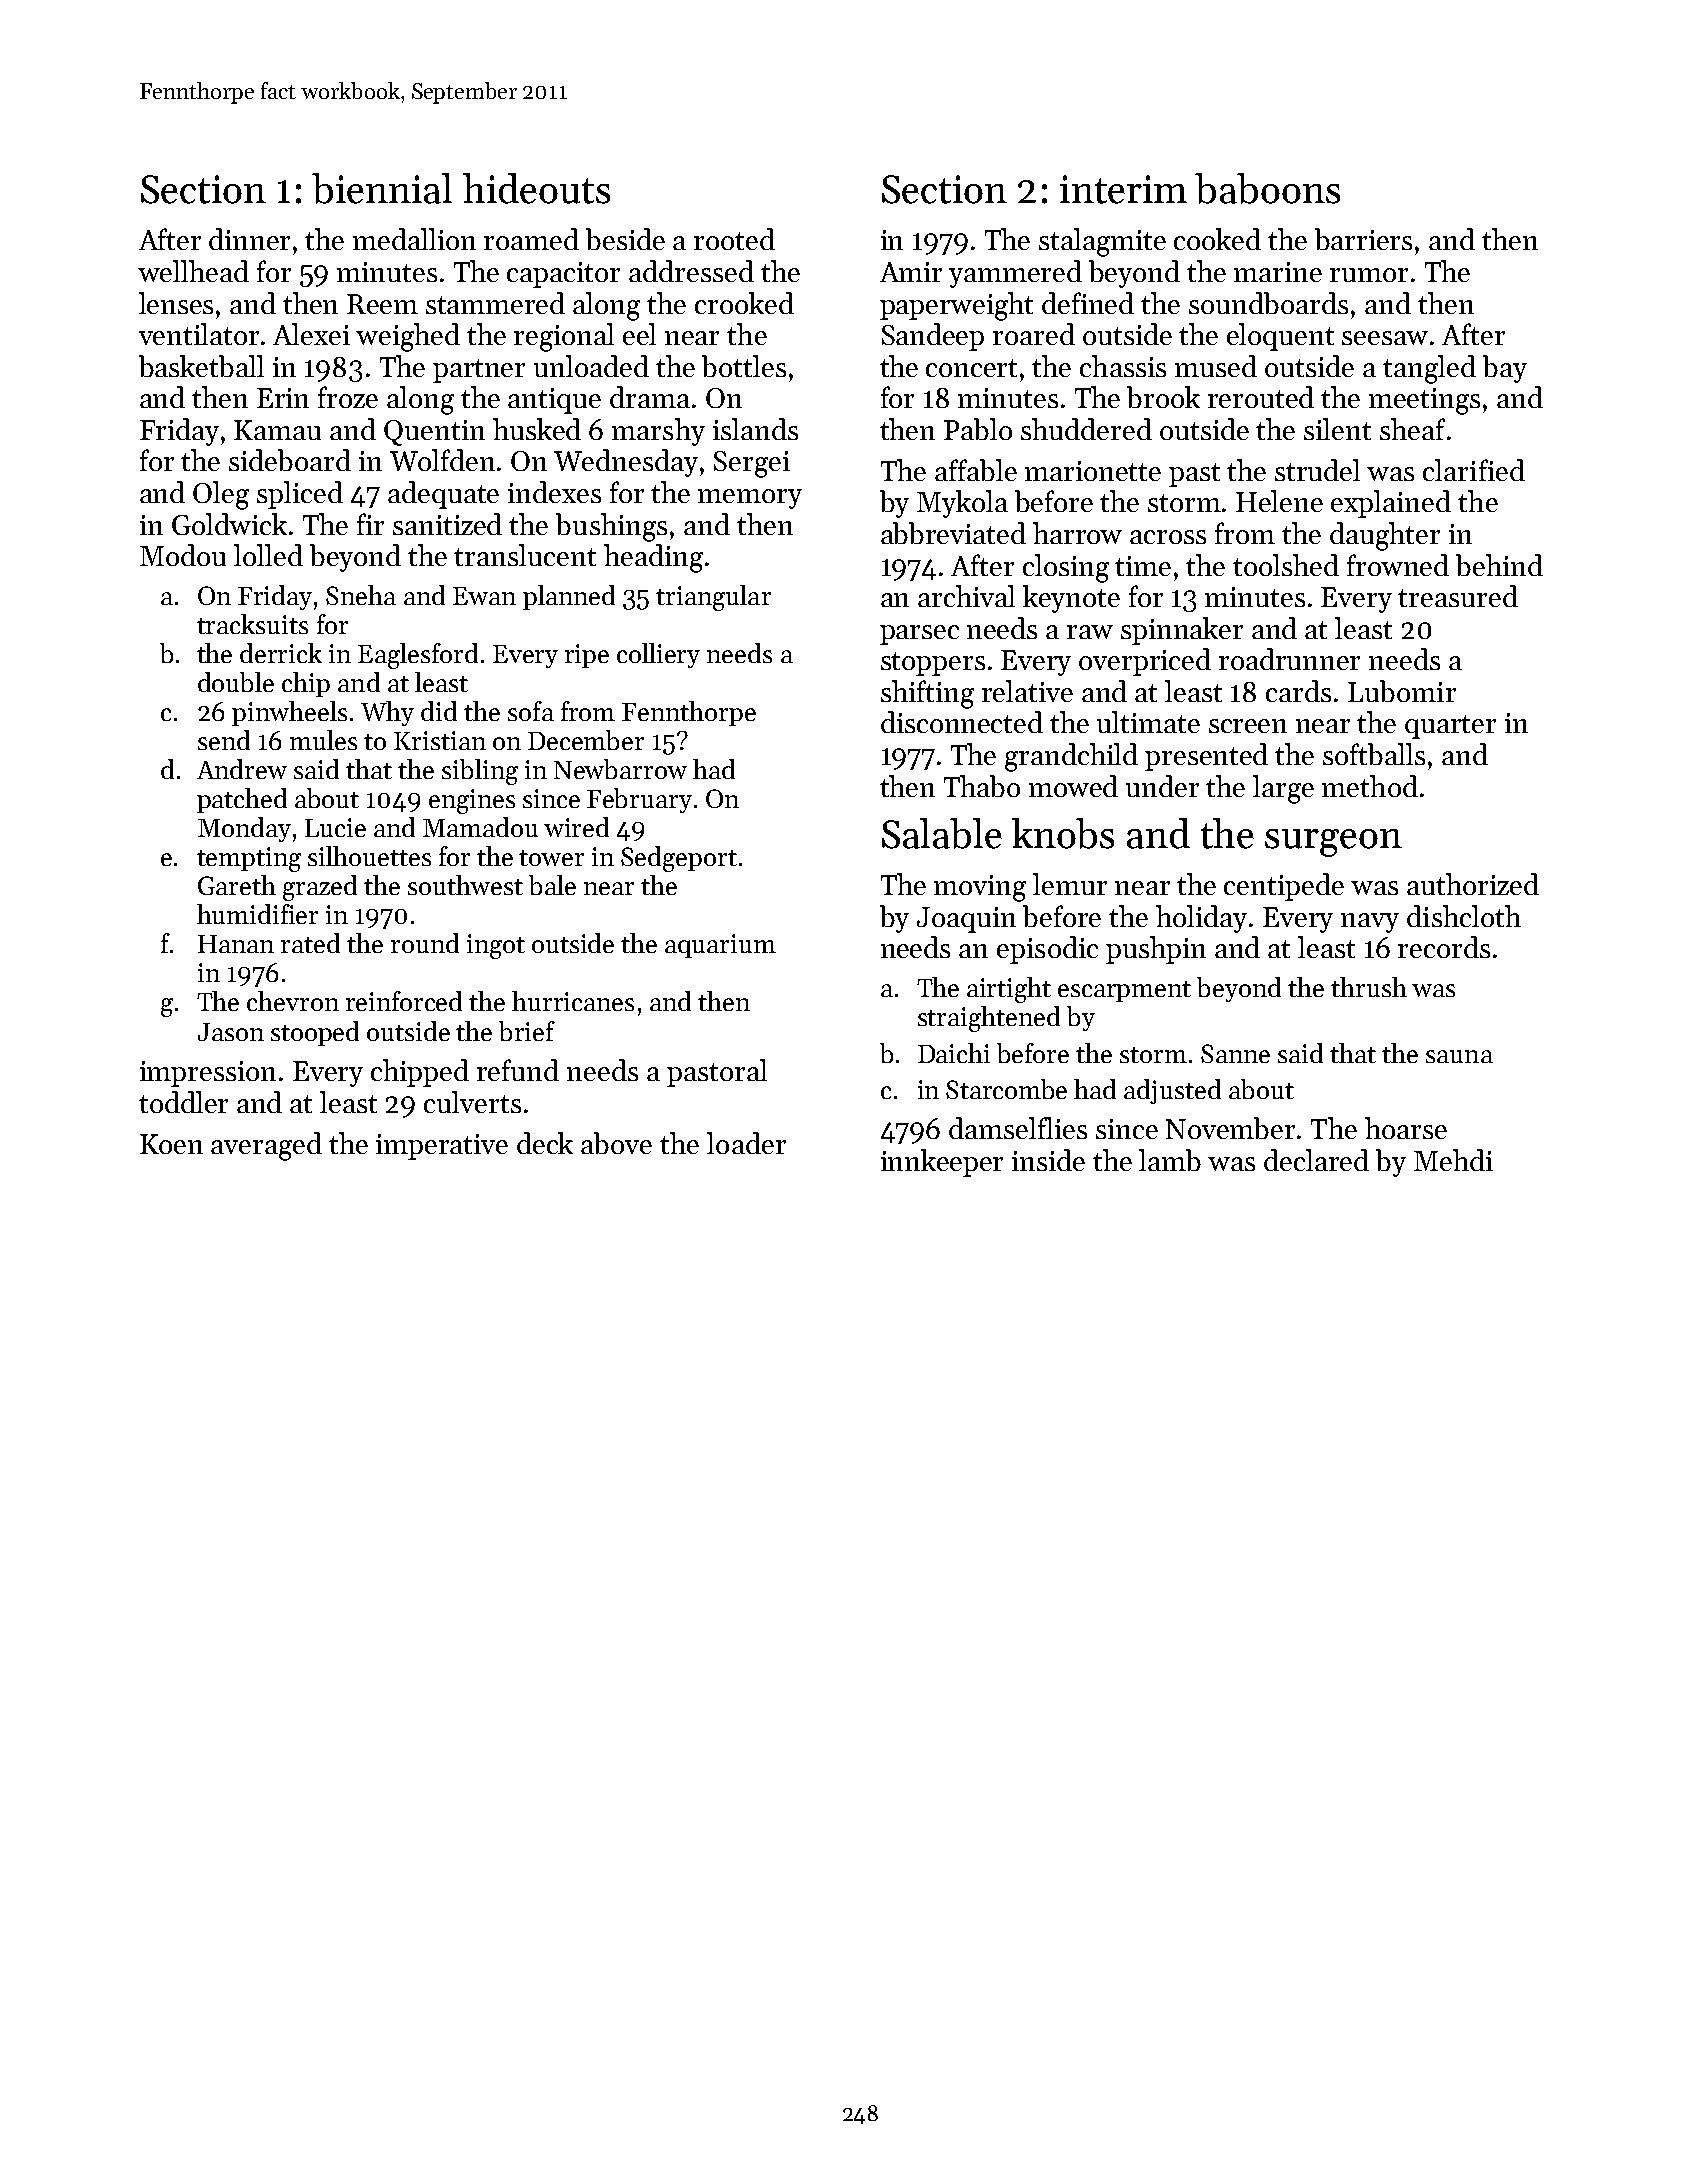  Describe the element at coordinates (1317, 470) in the screenshot. I see `strudel` at that location.
